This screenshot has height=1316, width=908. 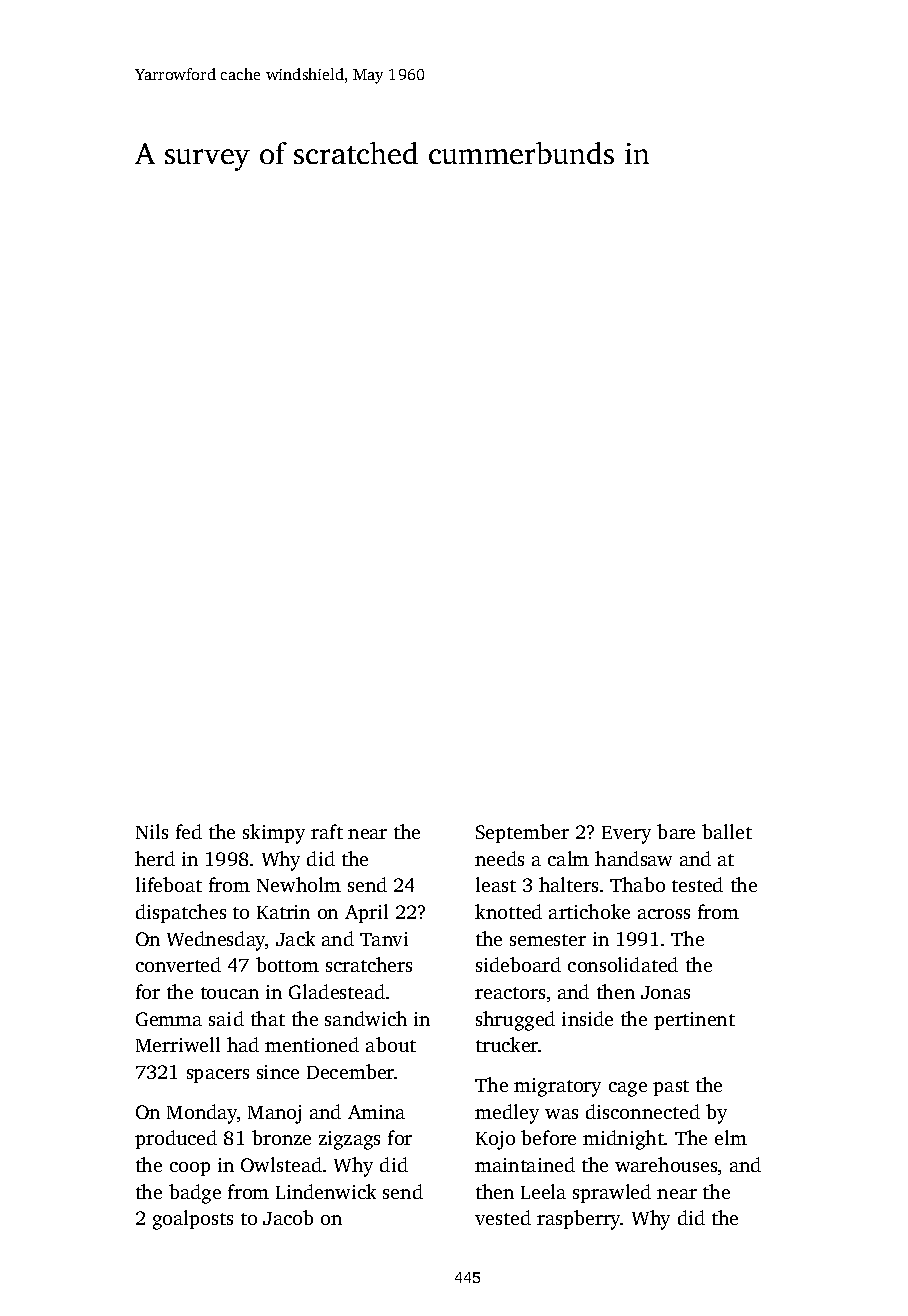 What do you see at coordinates (579, 1220) in the screenshot?
I see `raspberry` at bounding box center [579, 1220].
